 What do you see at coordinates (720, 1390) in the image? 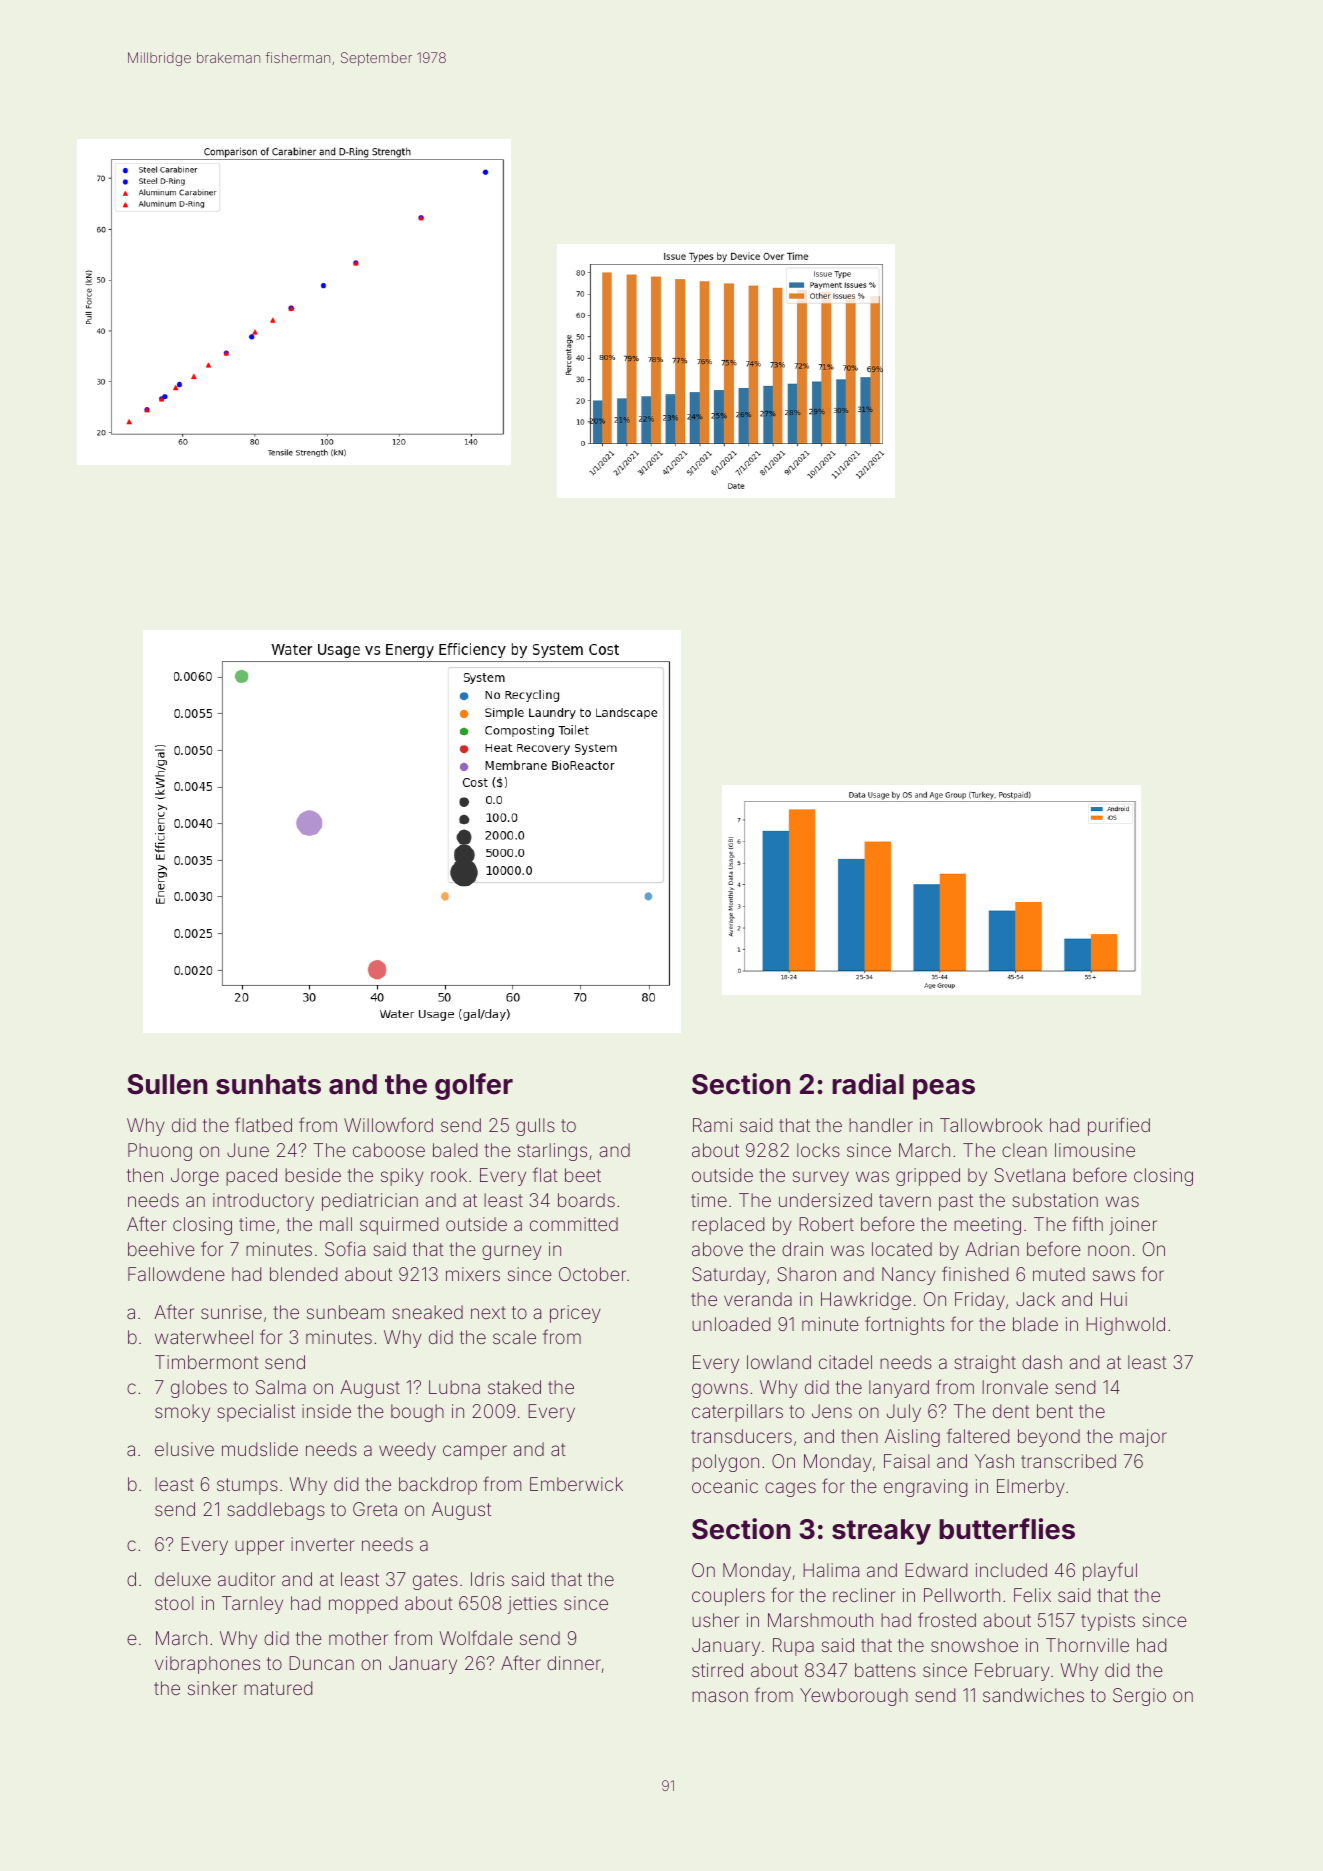
I see `gowns` at bounding box center [720, 1390].
